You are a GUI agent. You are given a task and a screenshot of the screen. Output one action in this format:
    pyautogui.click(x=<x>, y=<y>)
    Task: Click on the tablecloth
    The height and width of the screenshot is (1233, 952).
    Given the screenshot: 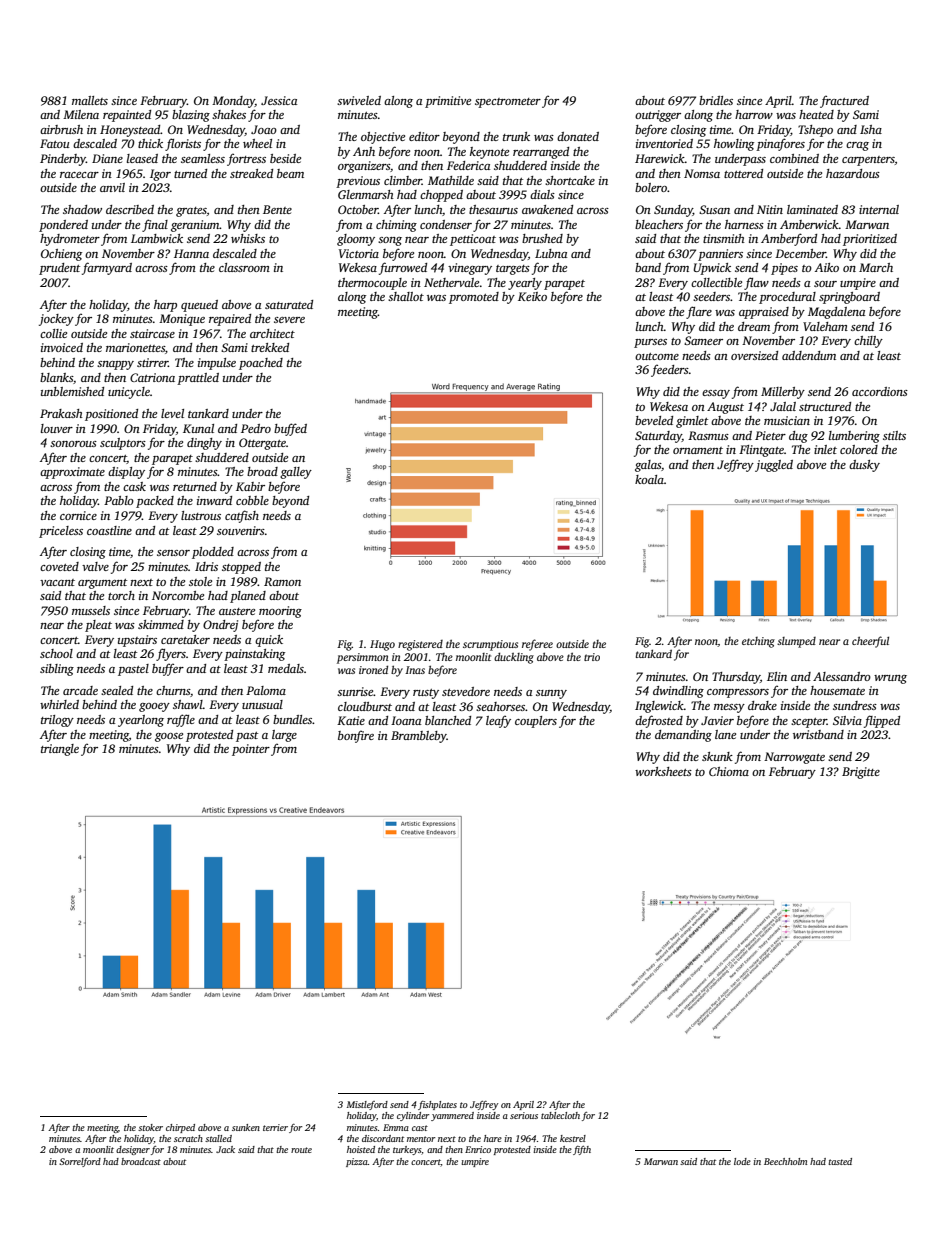 What is the action you would take?
    pyautogui.click(x=560, y=1115)
